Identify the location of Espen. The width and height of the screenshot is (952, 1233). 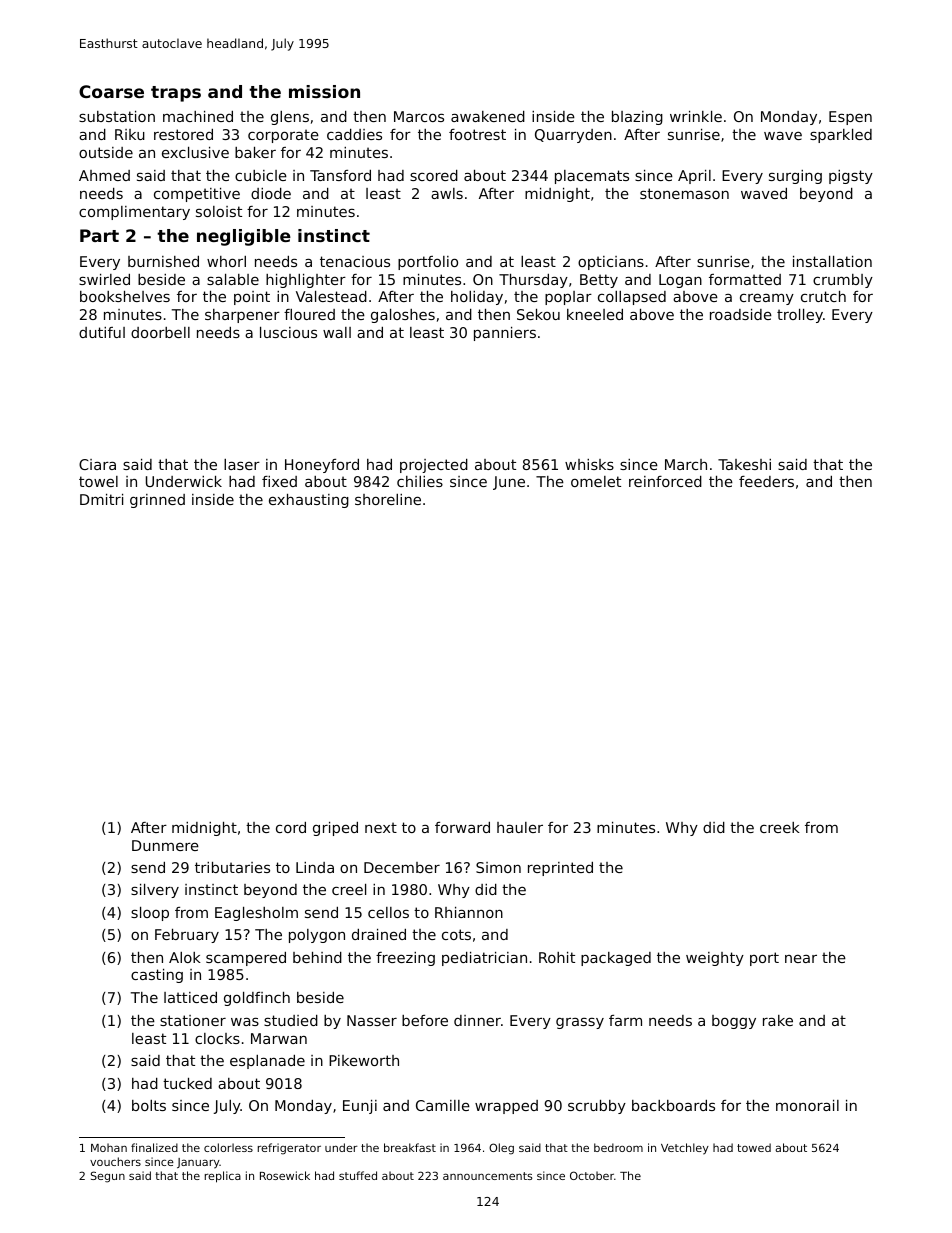
(850, 118).
